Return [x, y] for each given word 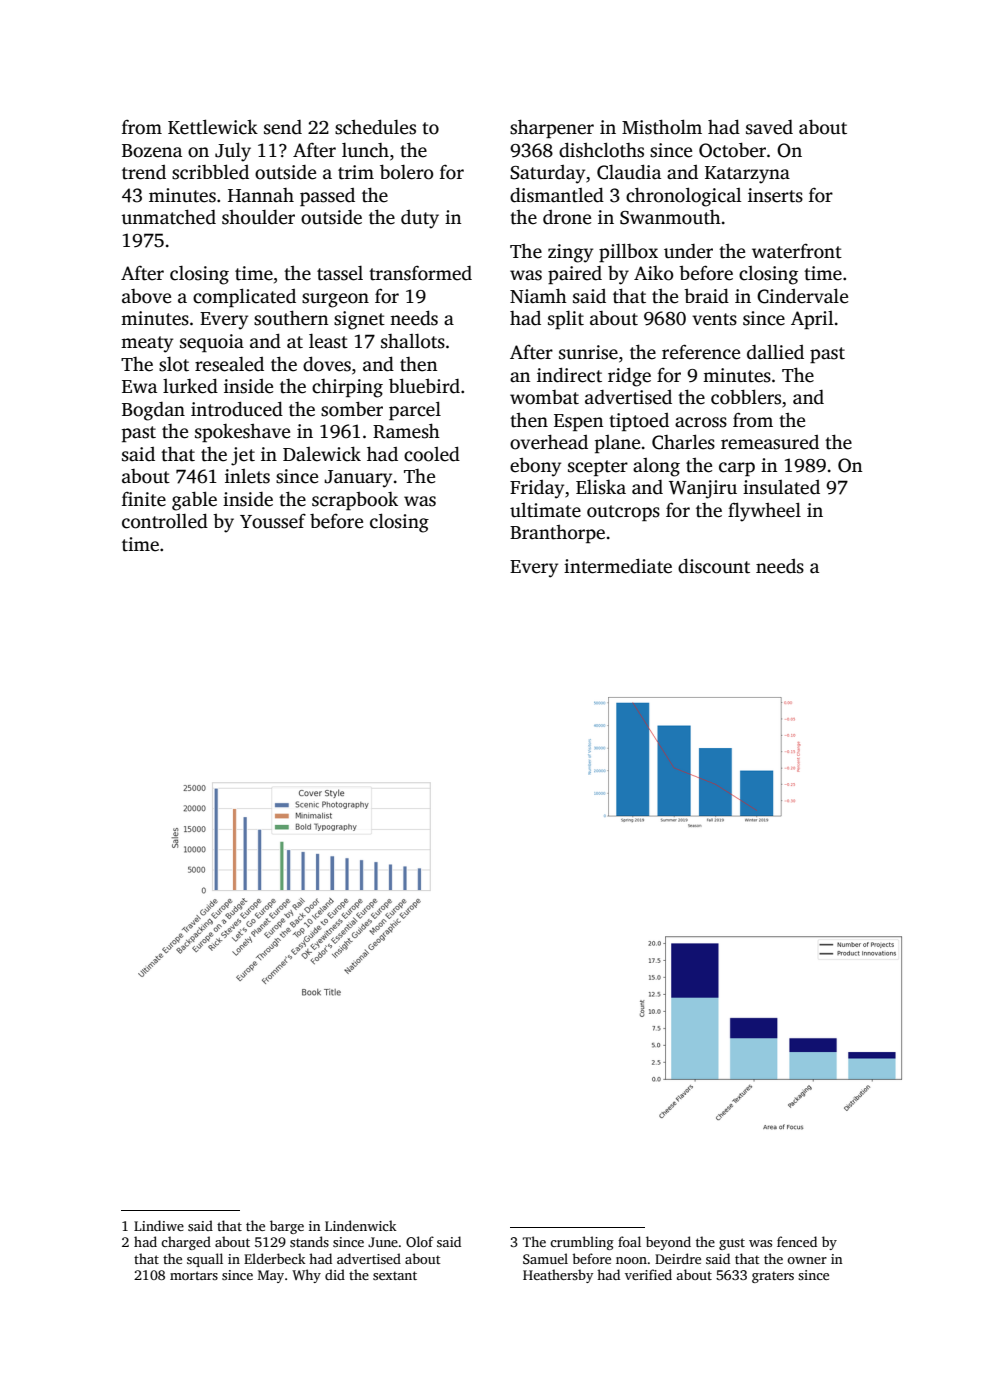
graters [773, 1277]
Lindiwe [159, 1225]
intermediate [618, 566]
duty [420, 219]
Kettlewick [213, 127]
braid [706, 296]
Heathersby [558, 1276]
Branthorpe [557, 534]
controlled [165, 521]
